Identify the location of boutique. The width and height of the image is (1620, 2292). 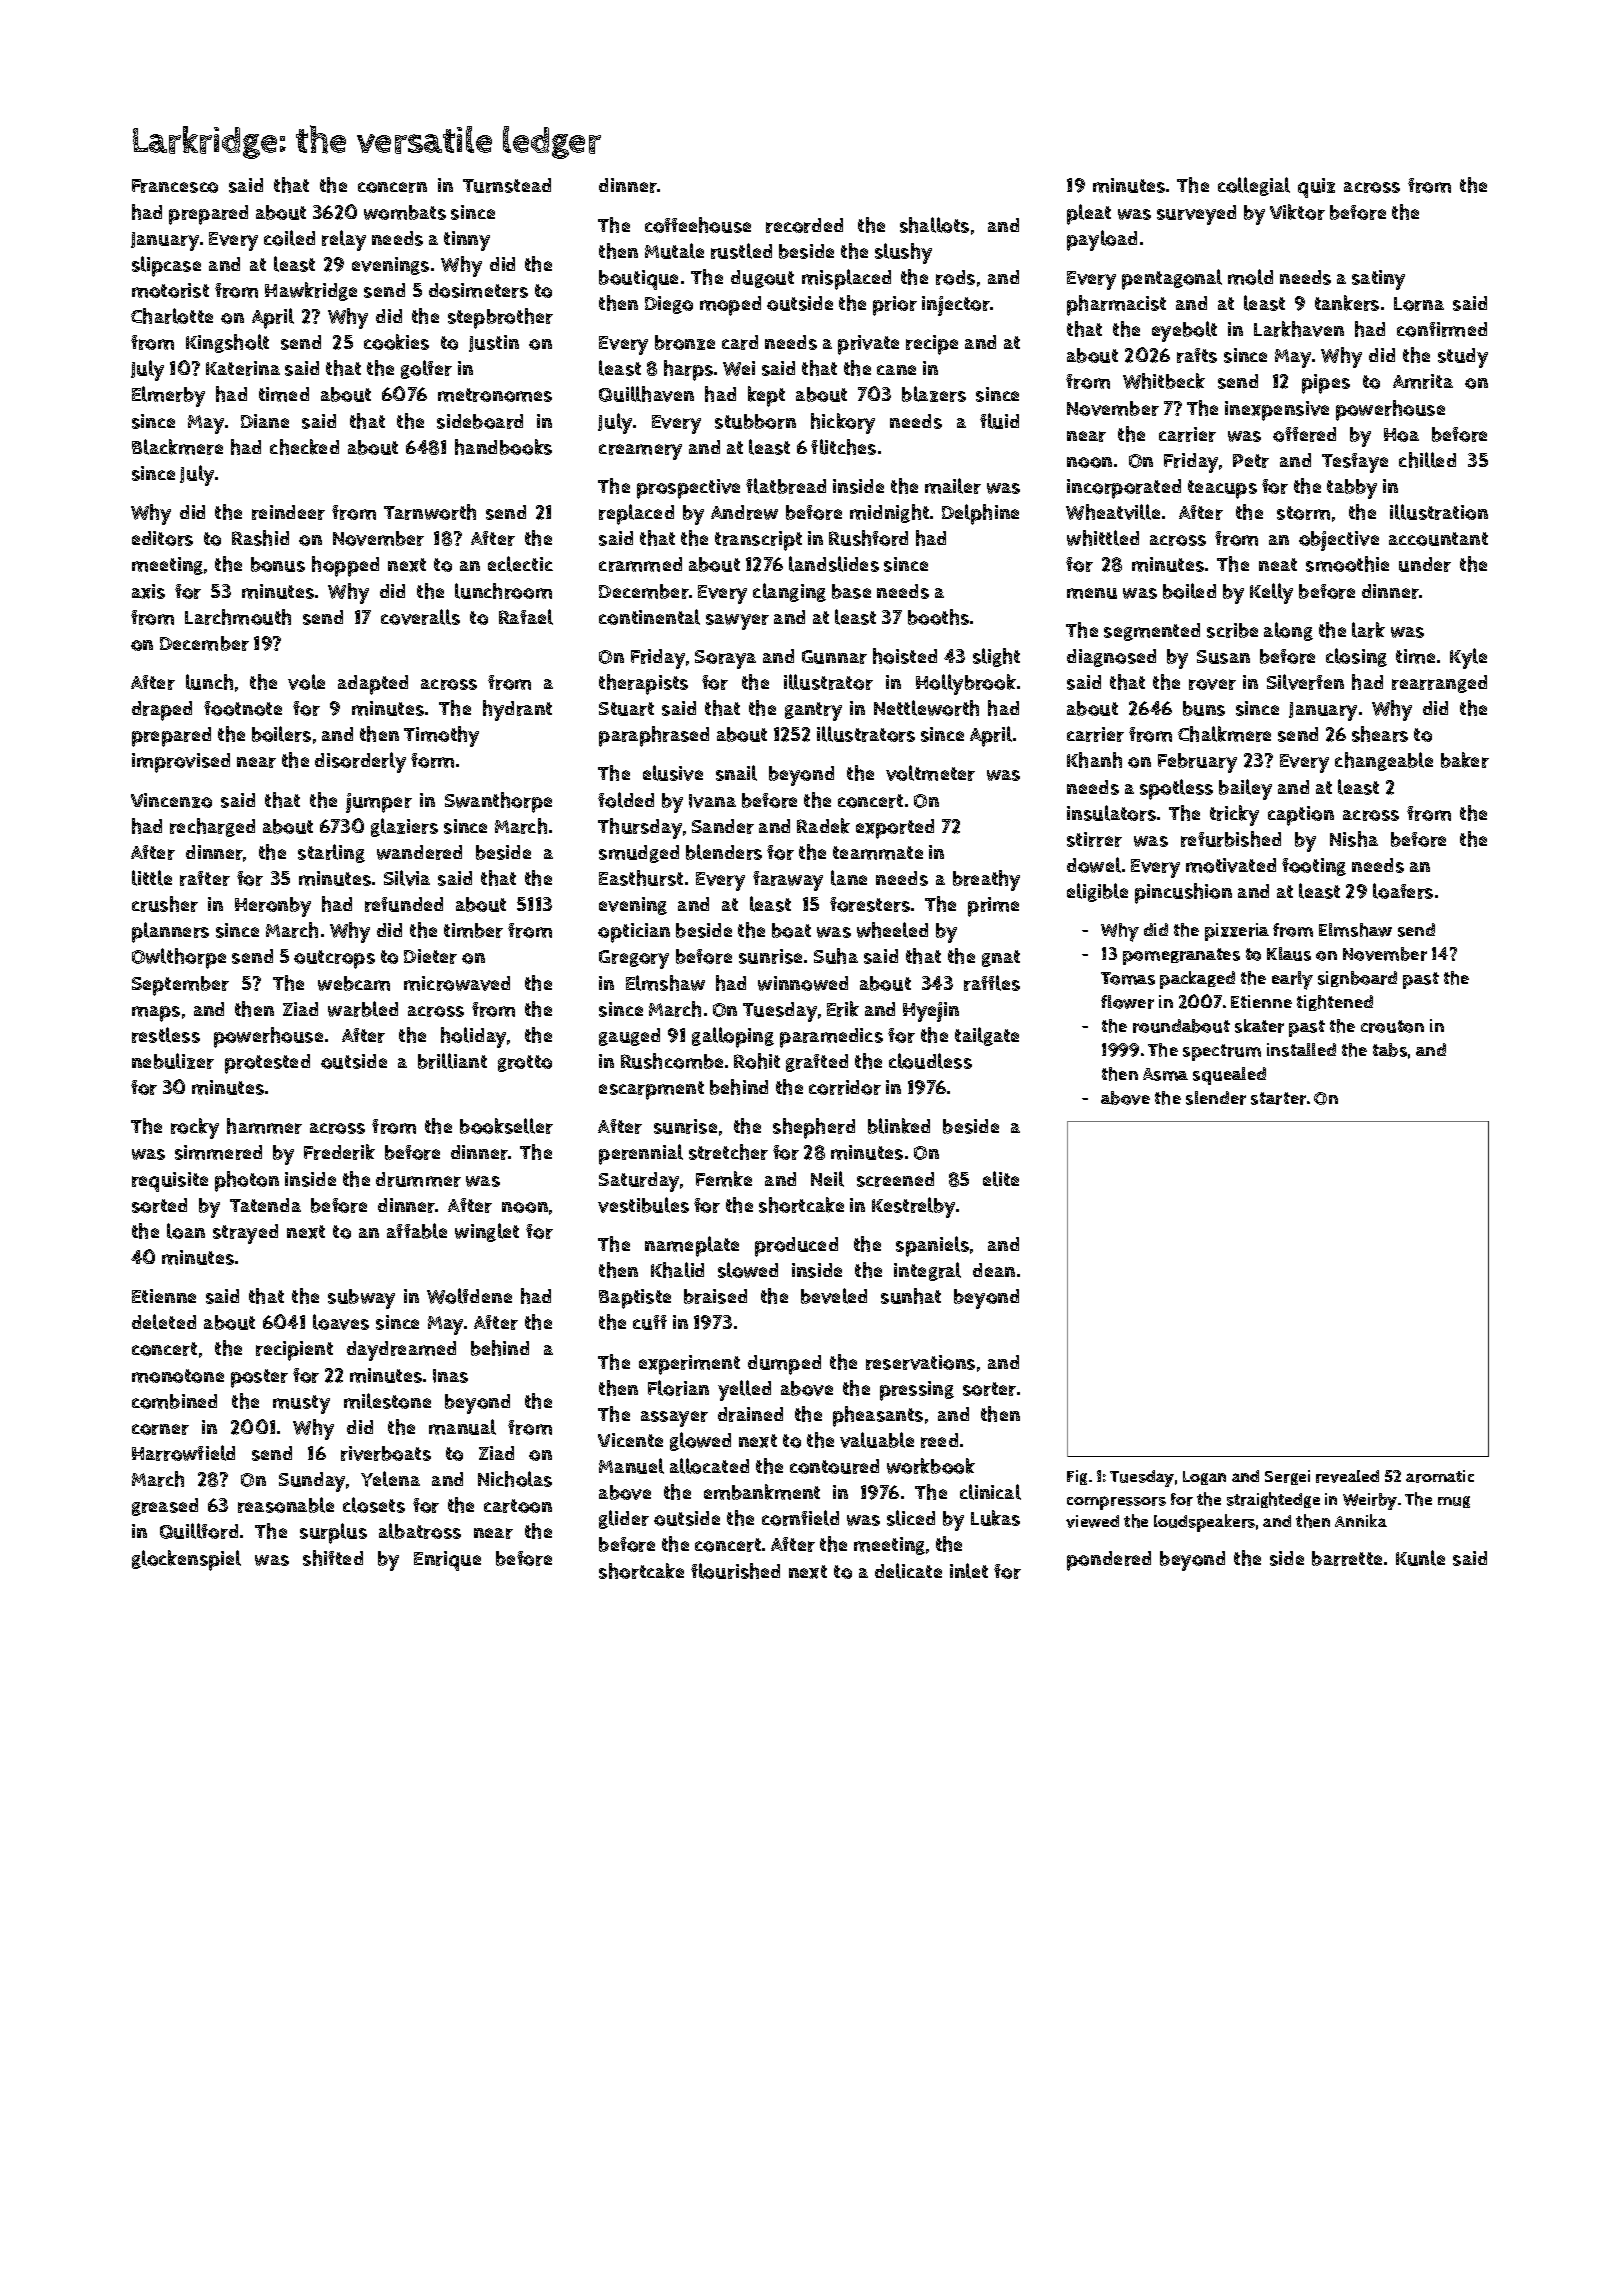
(638, 280).
